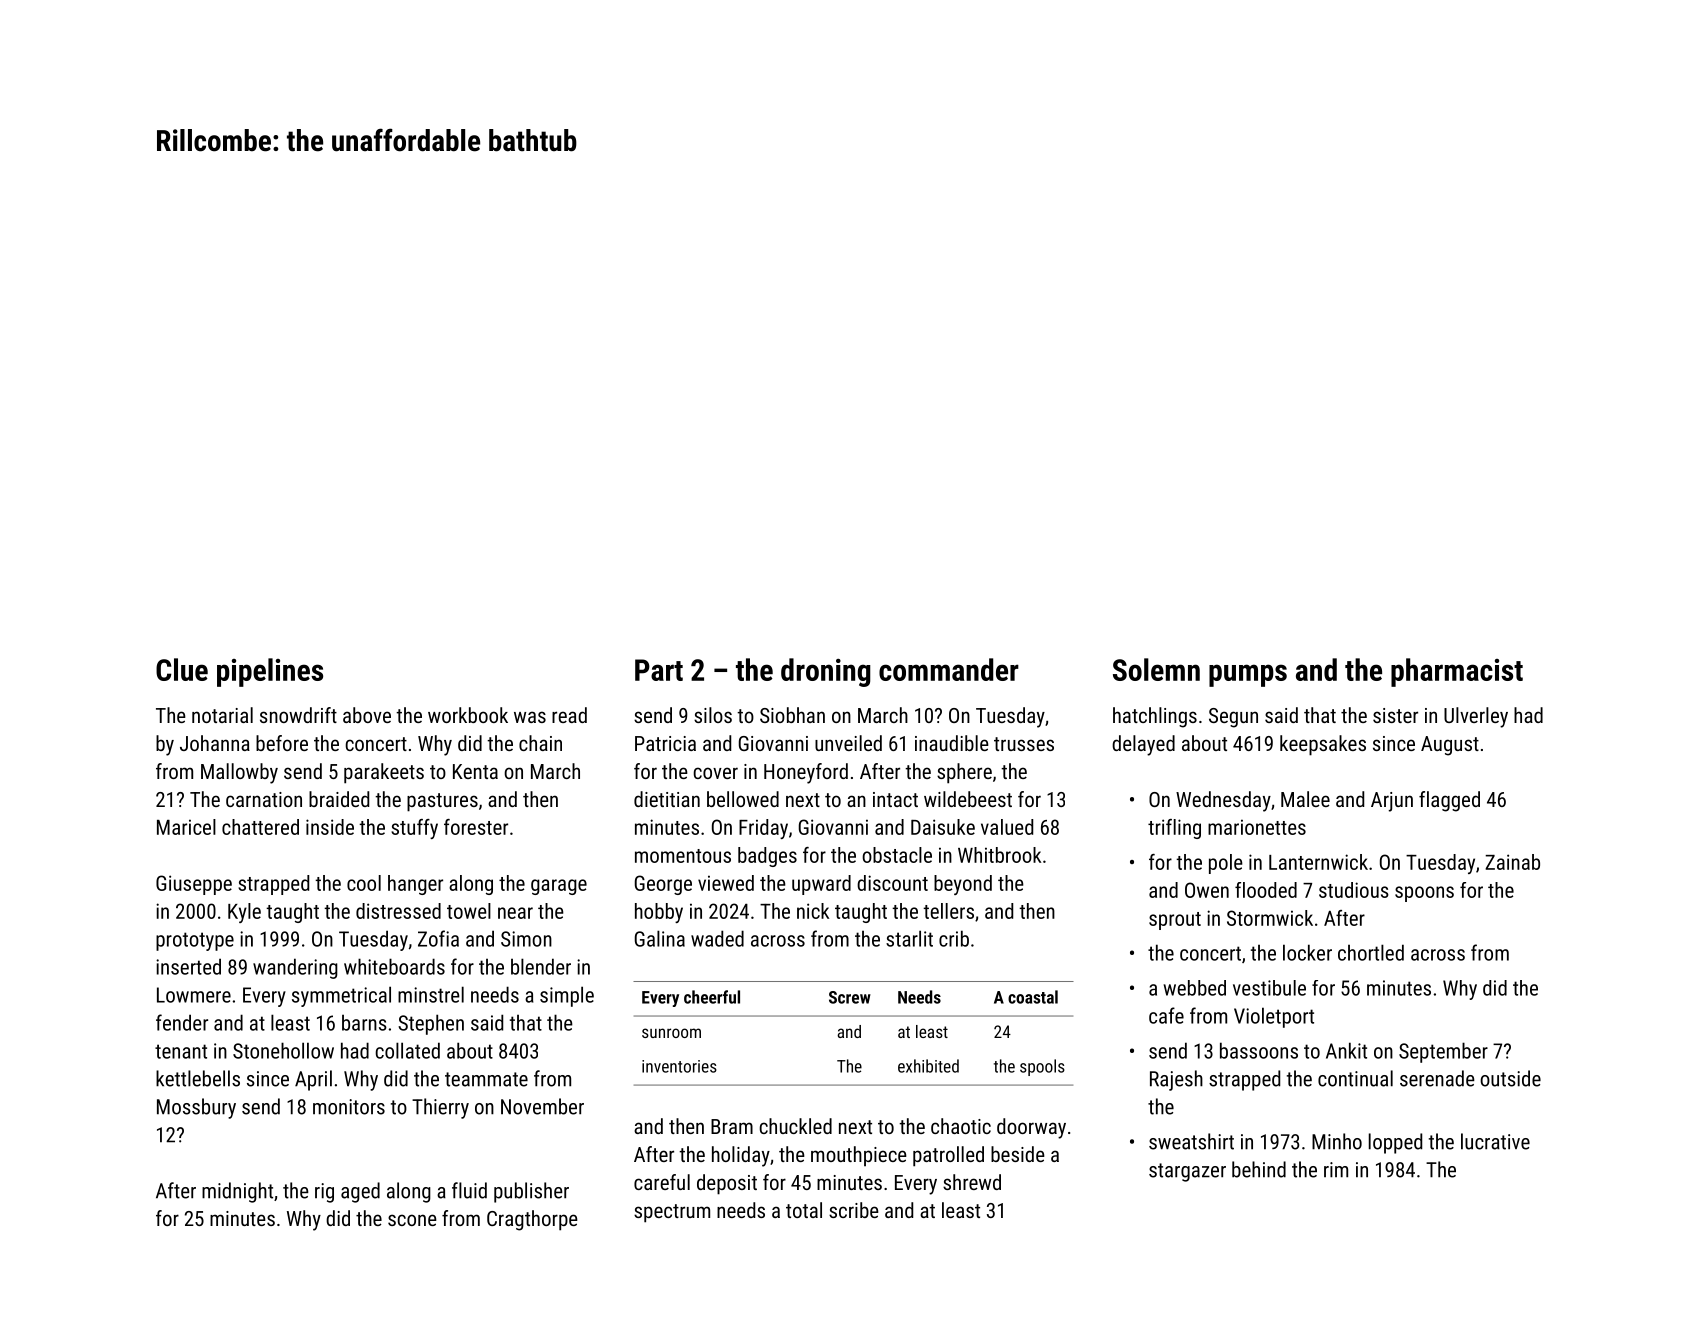 The width and height of the screenshot is (1707, 1319). What do you see at coordinates (244, 913) in the screenshot?
I see `Kyle` at bounding box center [244, 913].
